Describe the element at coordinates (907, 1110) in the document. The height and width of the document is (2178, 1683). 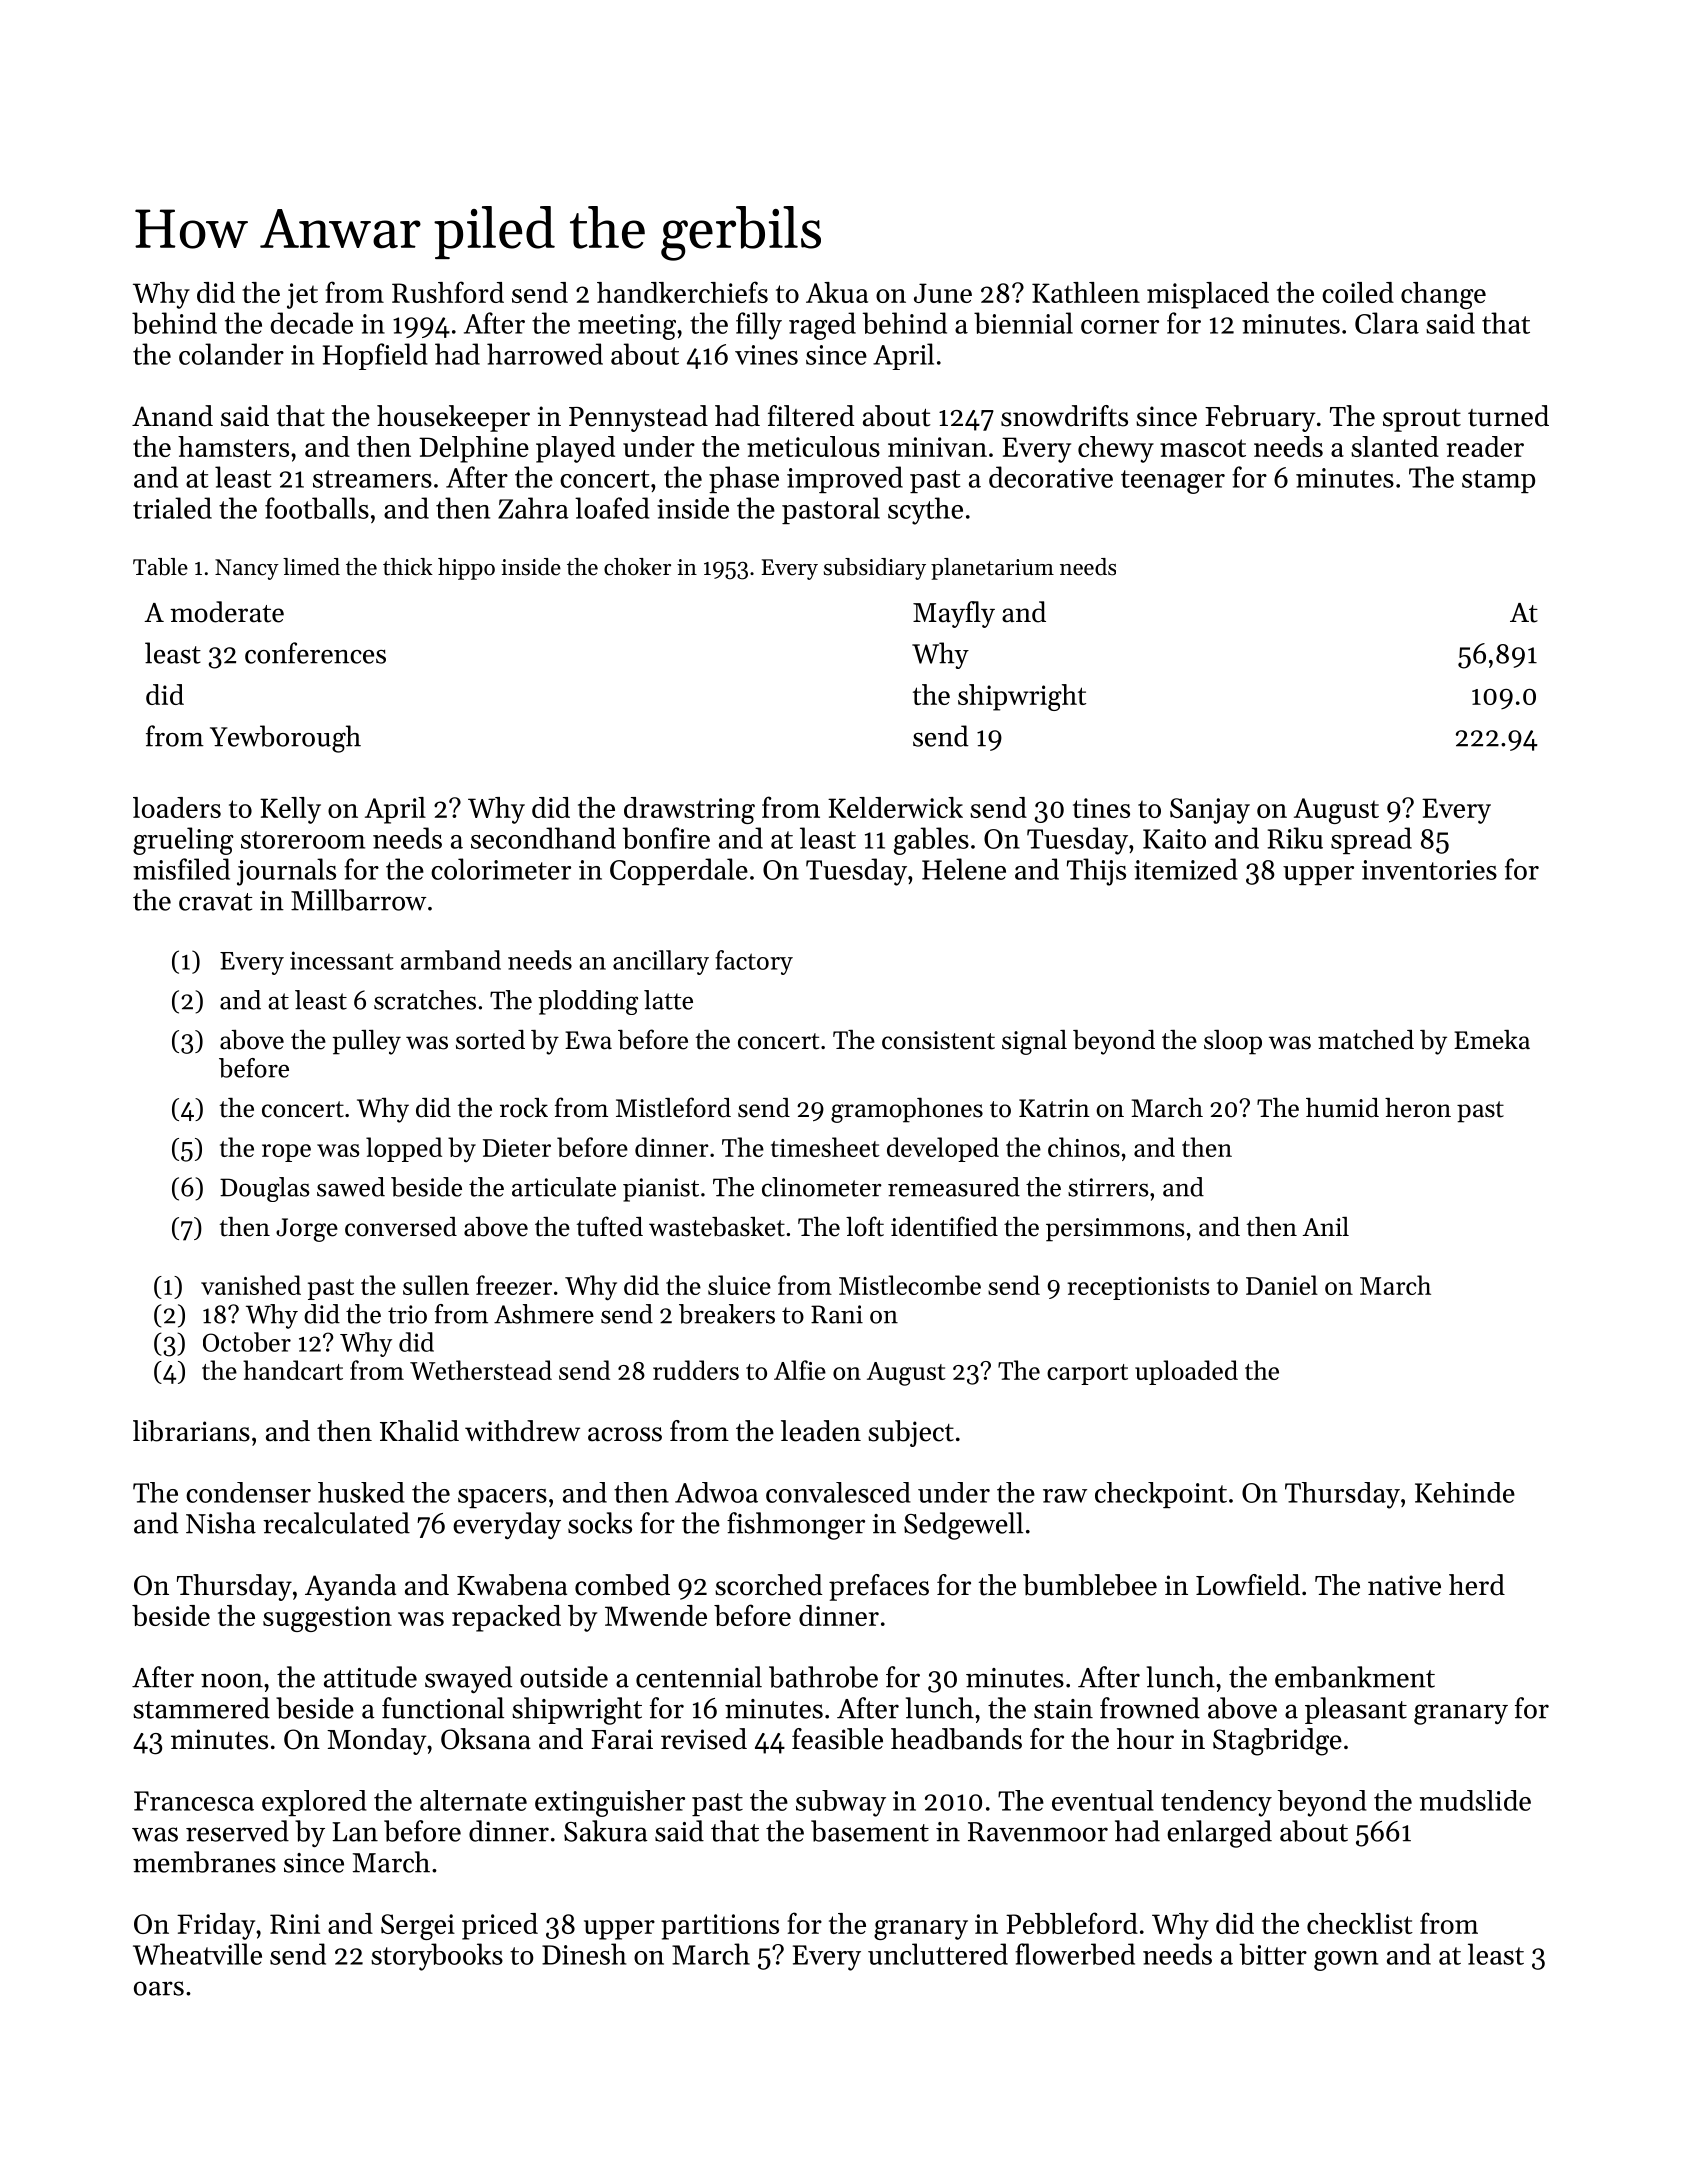
I see `gramophones` at that location.
